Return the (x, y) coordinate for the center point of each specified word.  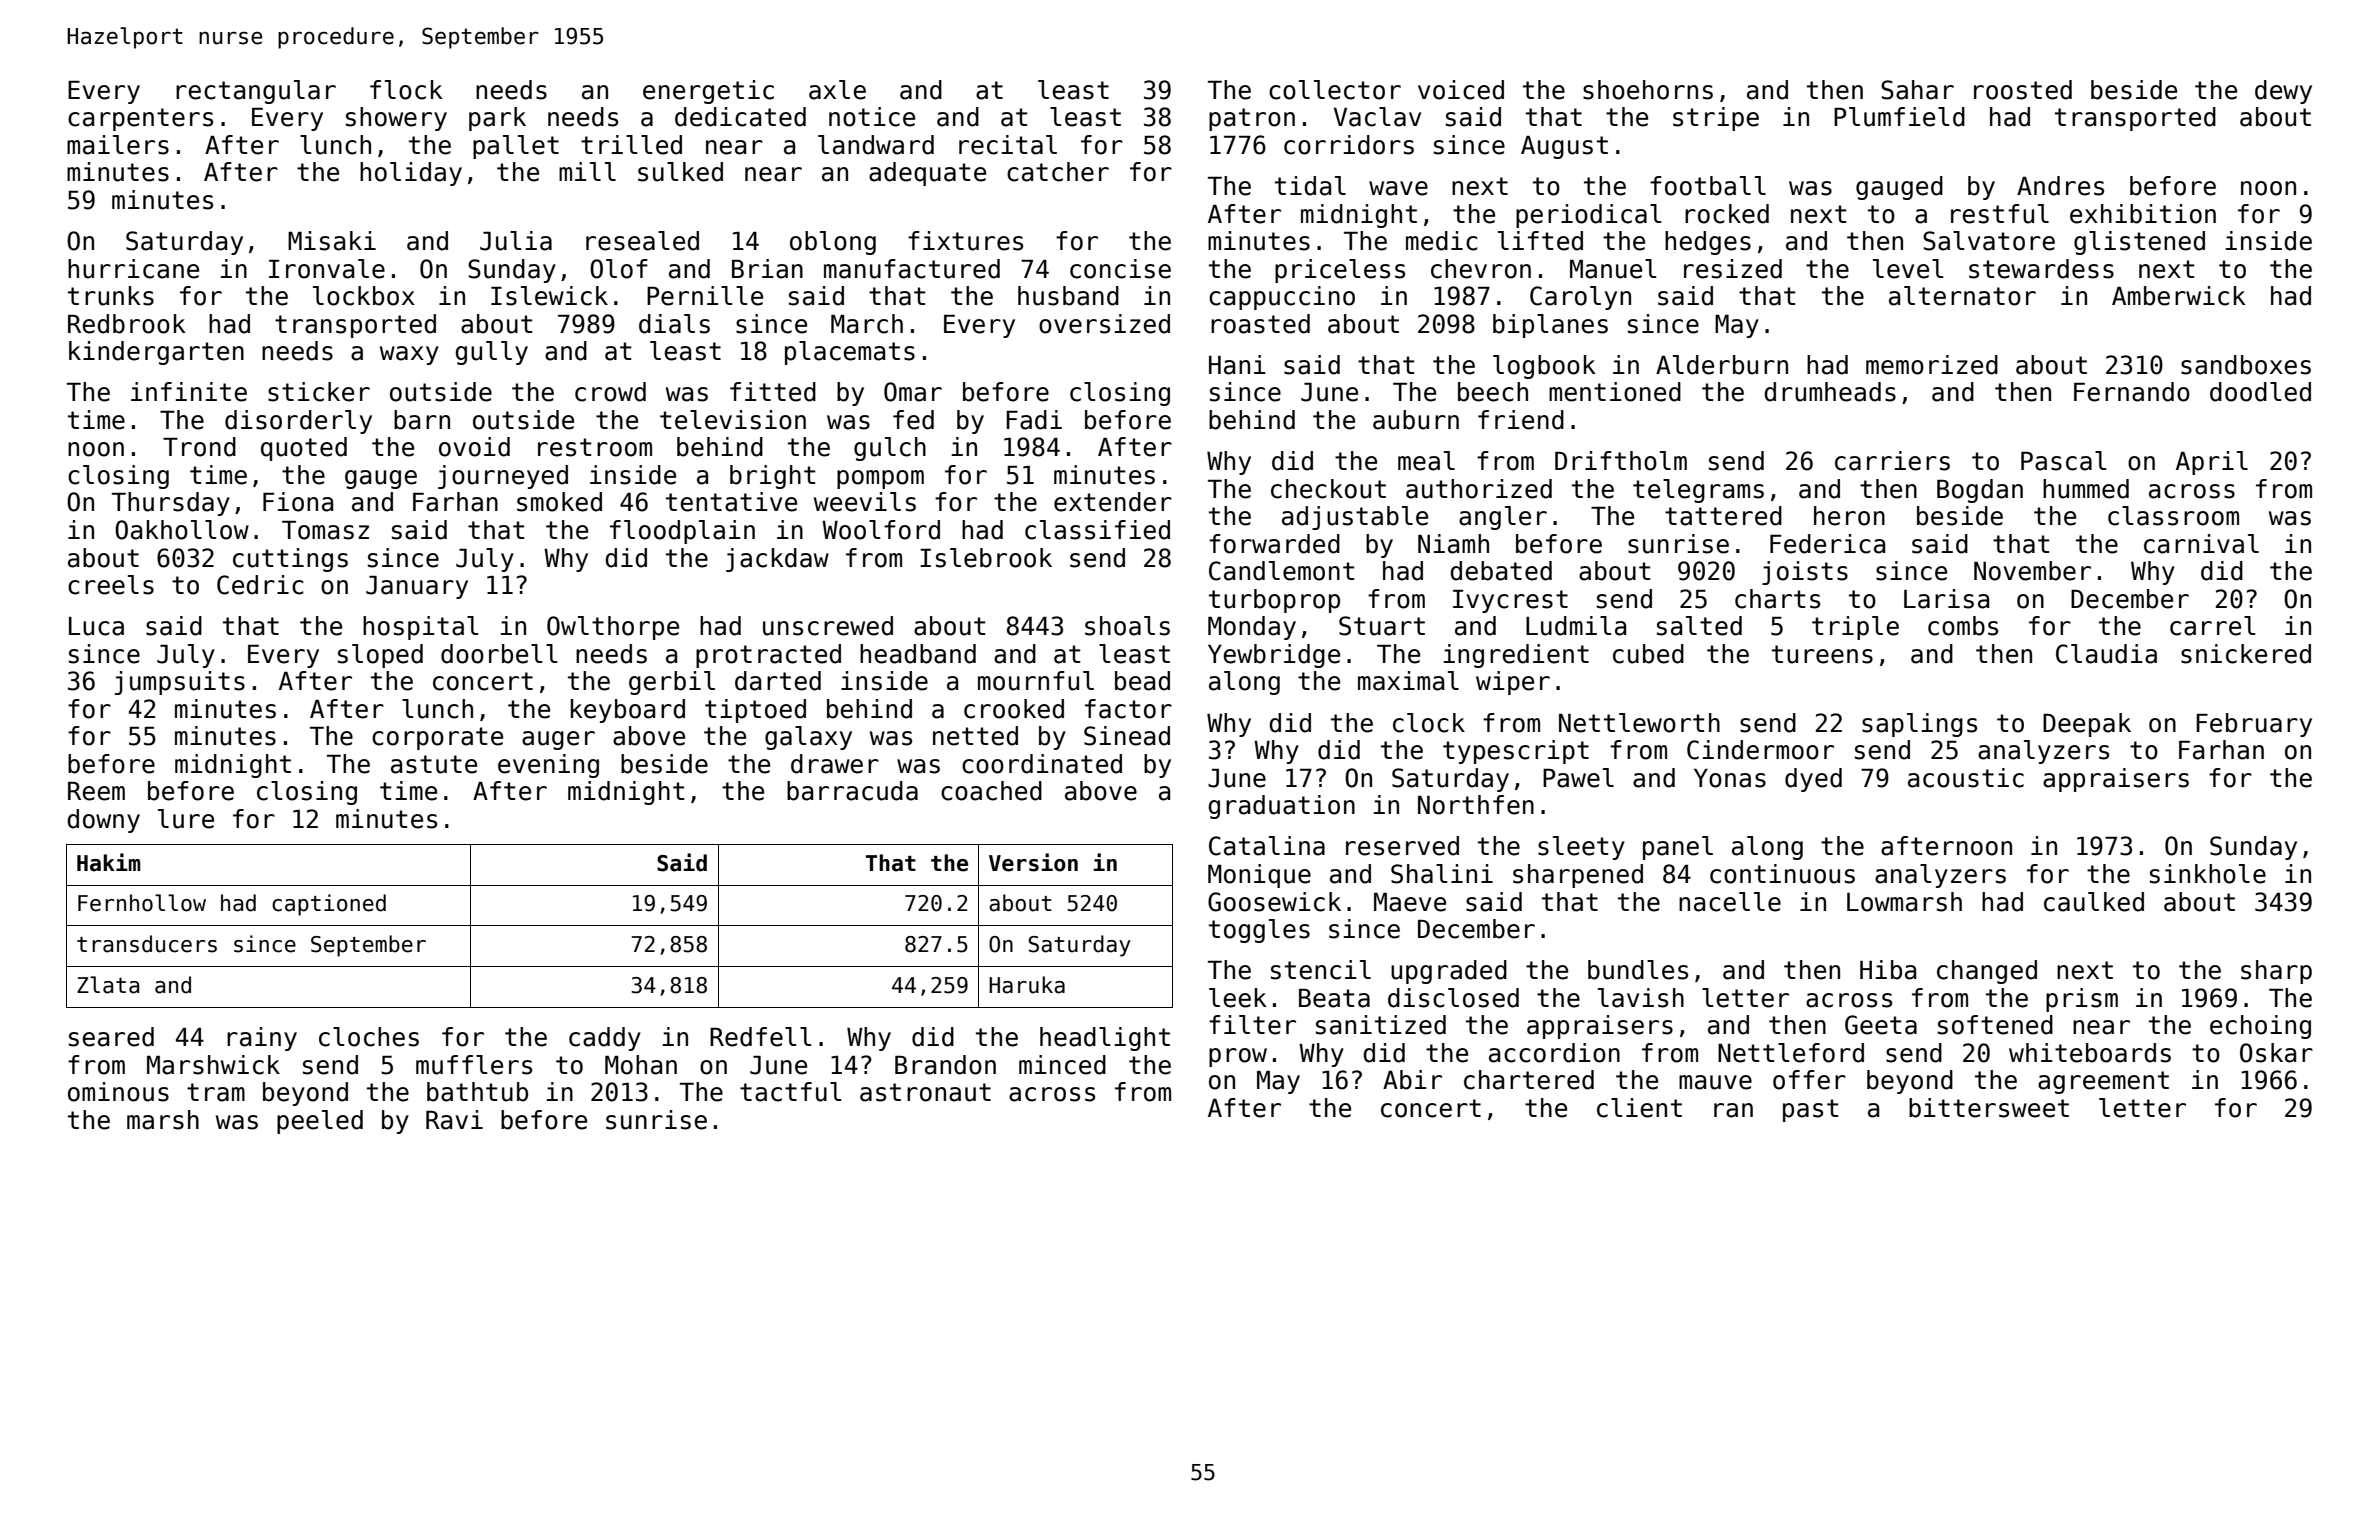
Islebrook (986, 558)
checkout (1328, 489)
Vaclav (1377, 117)
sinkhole (2208, 874)
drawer (835, 764)
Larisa (1946, 599)
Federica (1827, 544)
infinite (189, 392)
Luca (96, 626)
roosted (2023, 90)
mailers (118, 145)
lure (186, 819)
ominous (118, 1092)
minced (1062, 1065)
